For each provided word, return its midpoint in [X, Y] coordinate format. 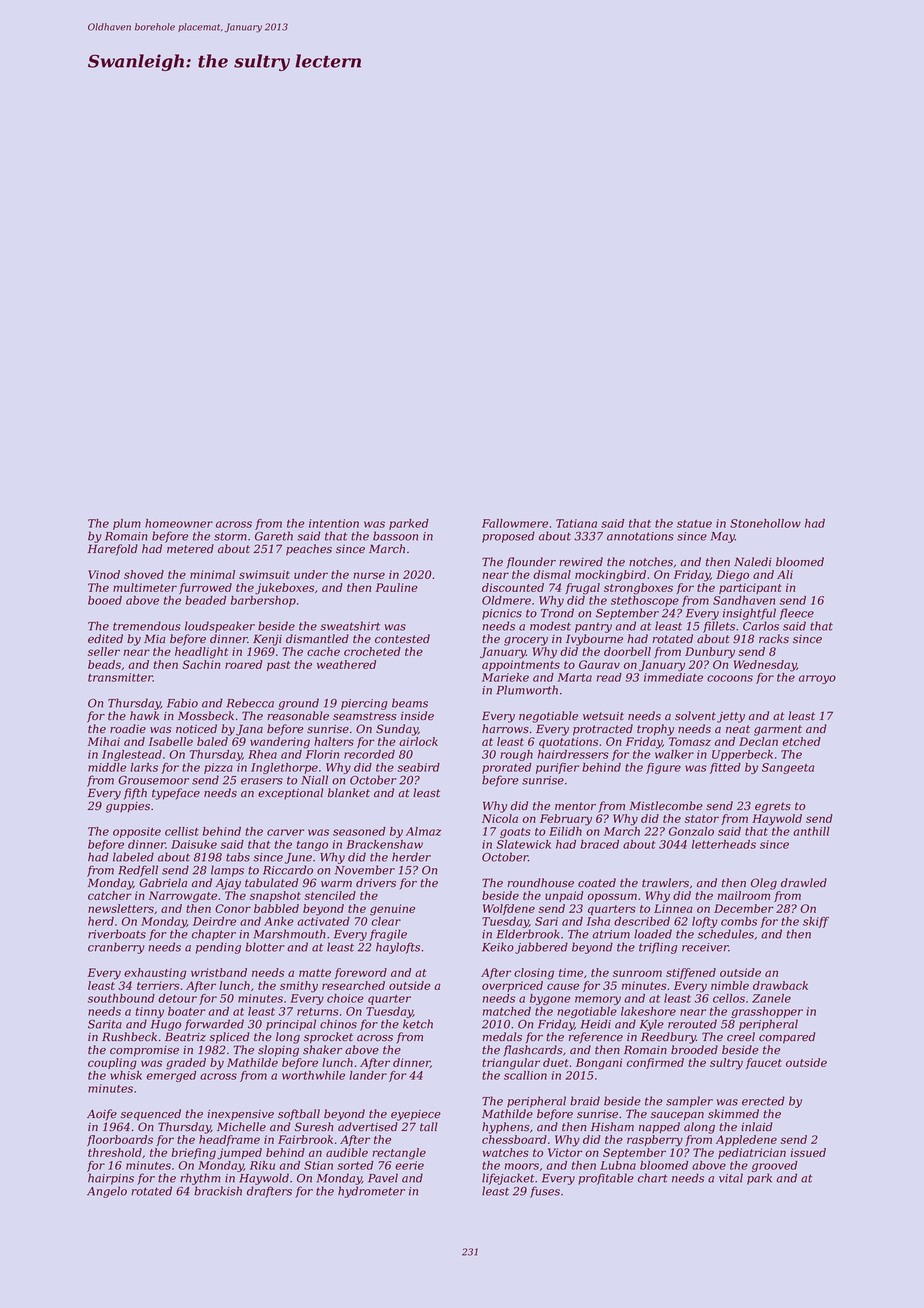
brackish [218, 1191]
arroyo [817, 679]
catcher [110, 895]
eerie [409, 1165]
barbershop [263, 601]
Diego [732, 576]
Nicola [500, 818]
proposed [508, 537]
